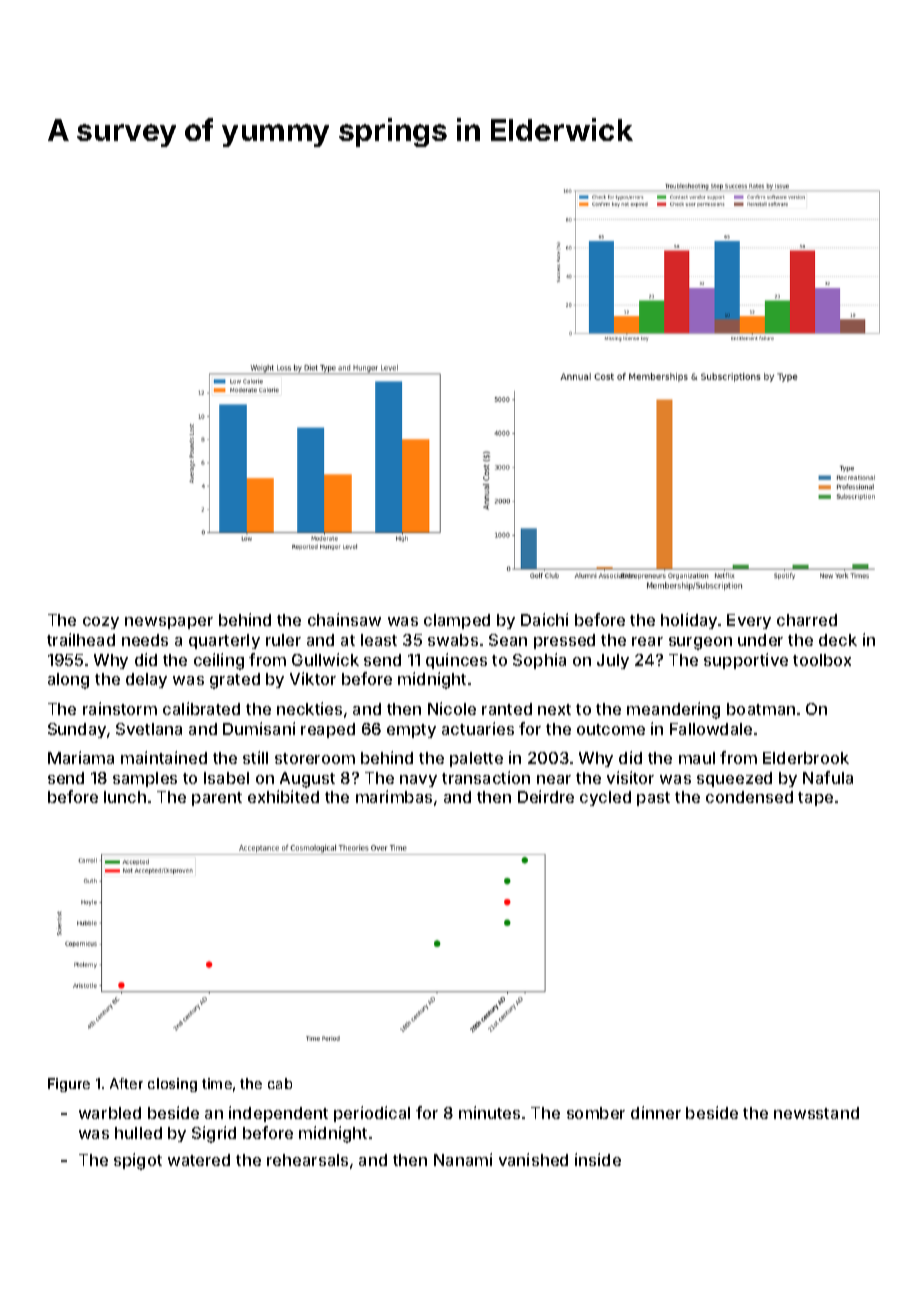 This image has height=1314, width=924. What do you see at coordinates (815, 799) in the image?
I see `tape` at bounding box center [815, 799].
